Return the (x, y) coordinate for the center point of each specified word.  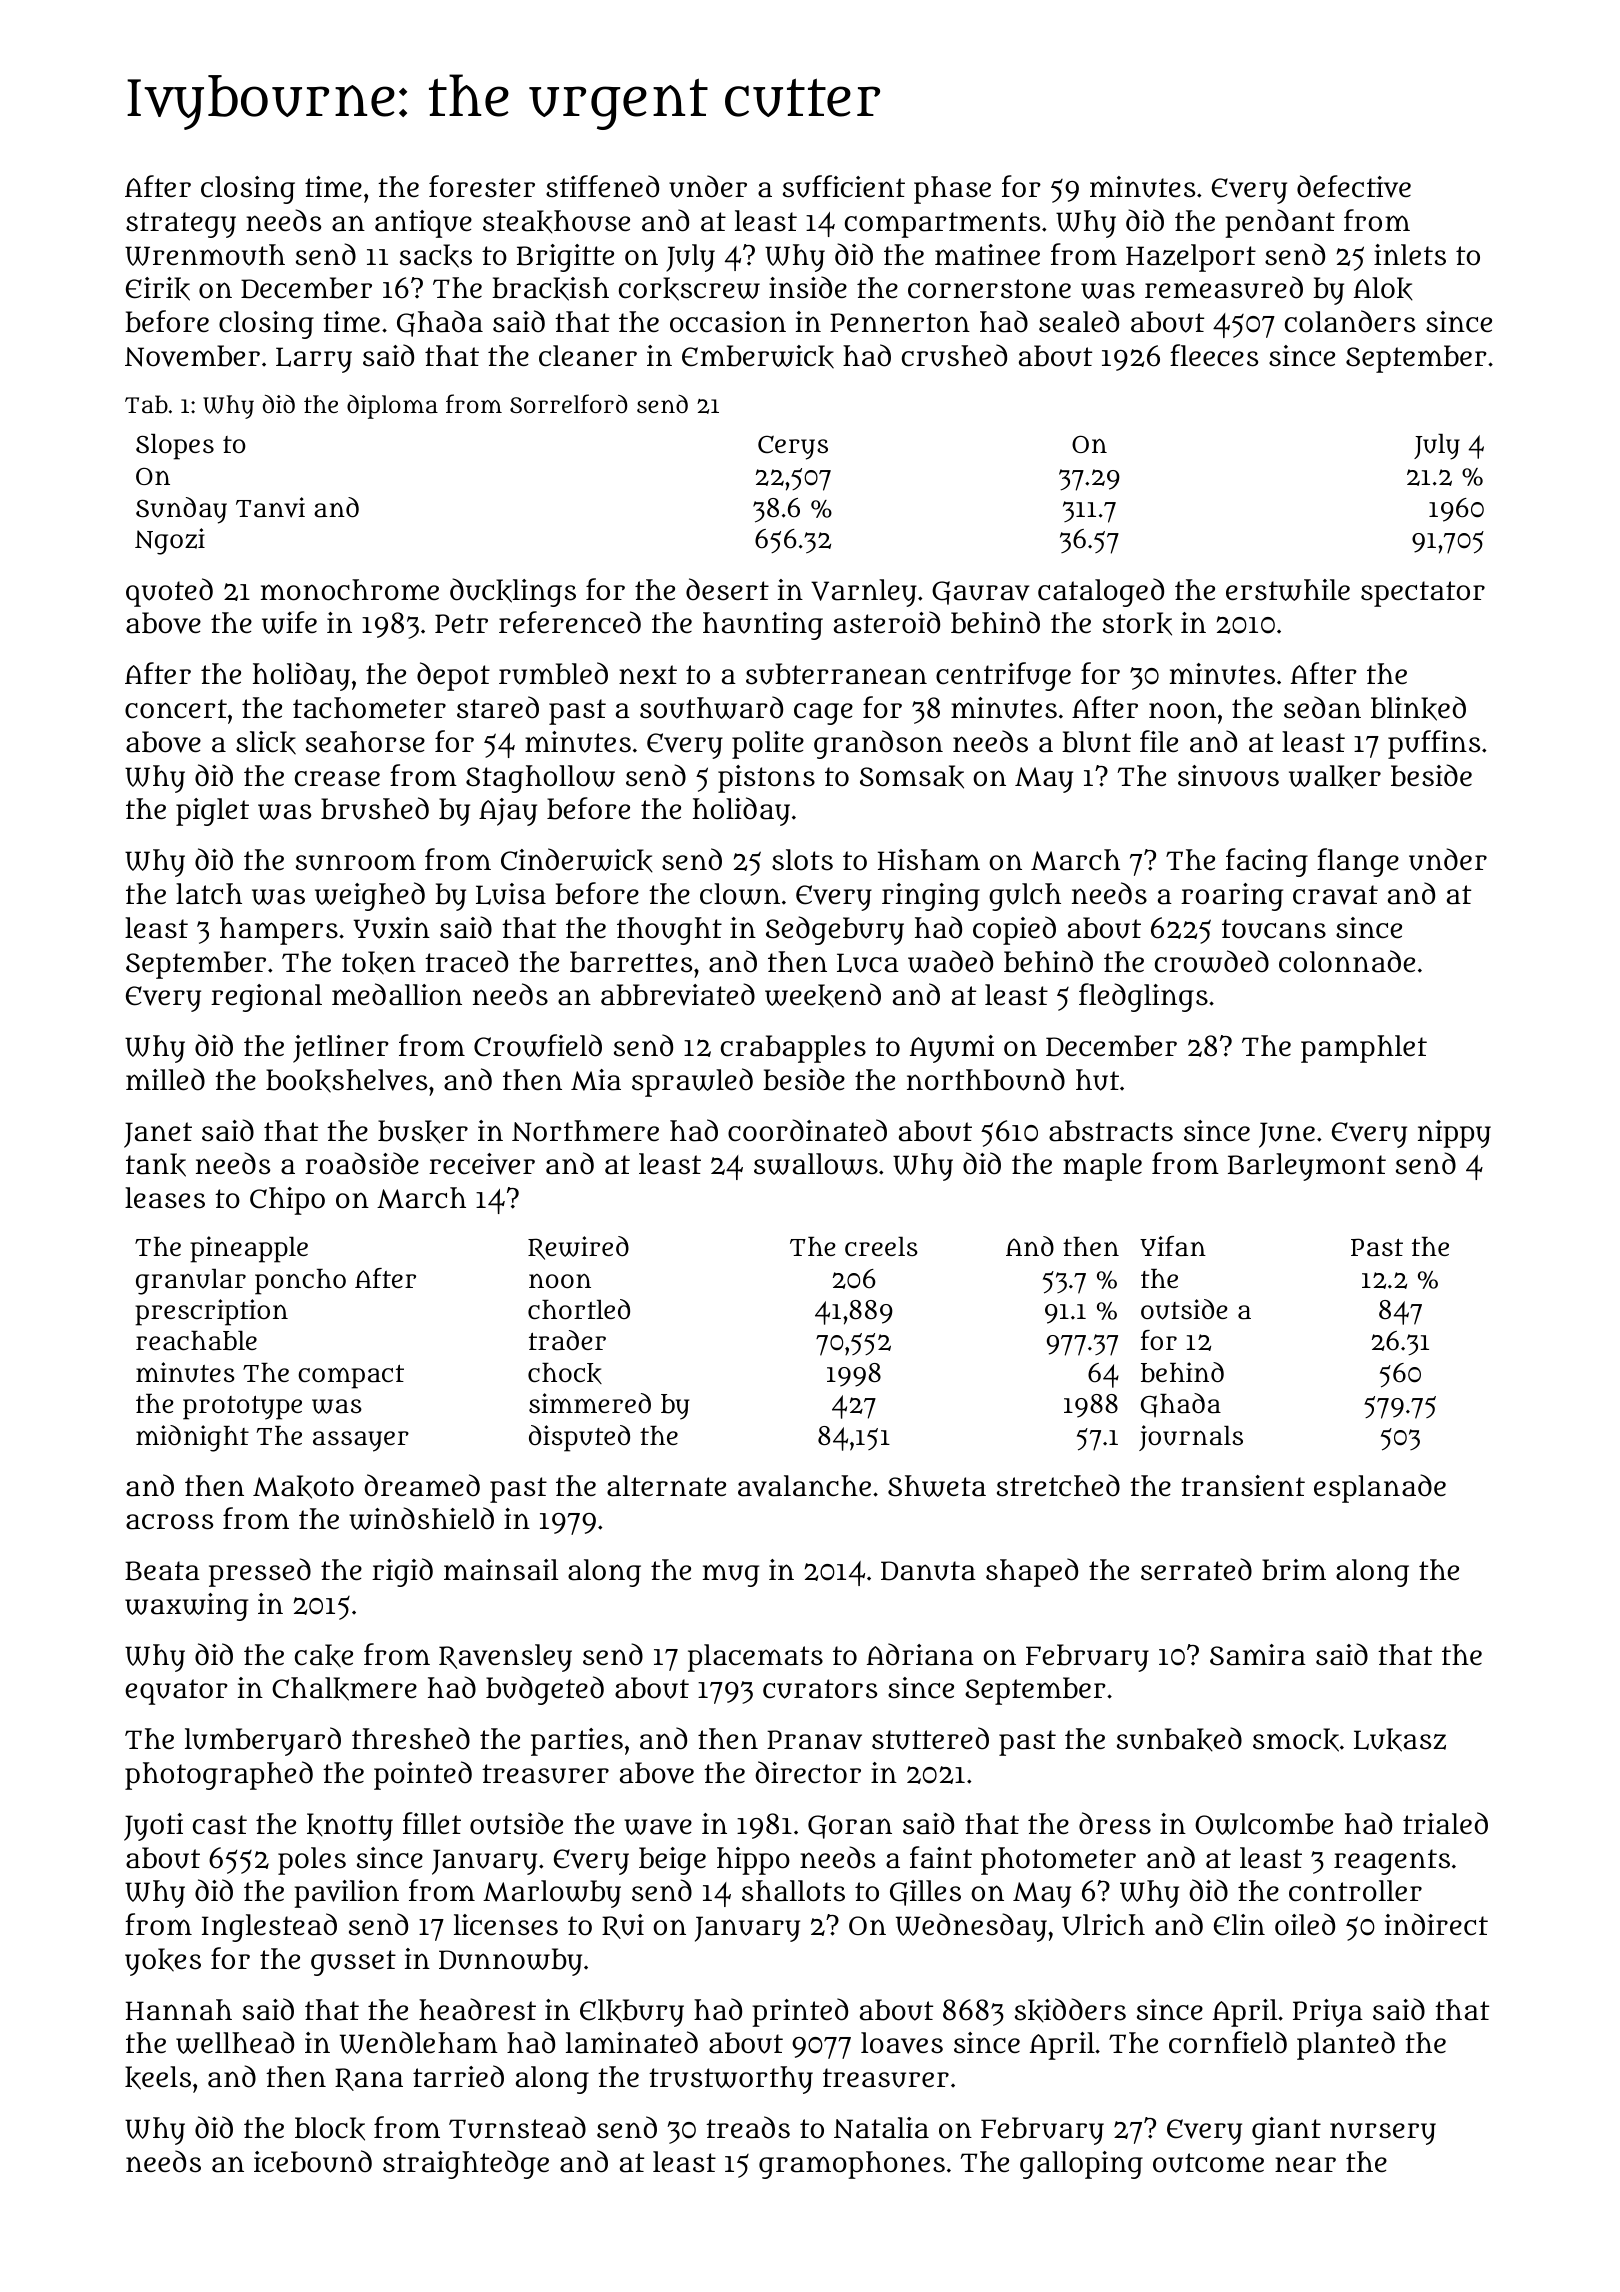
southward (711, 707)
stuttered (930, 1738)
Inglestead (269, 1927)
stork (1137, 624)
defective (1354, 186)
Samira (1258, 1655)
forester (482, 186)
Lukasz (1400, 1740)
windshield (421, 1518)
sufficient (844, 186)
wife (289, 622)
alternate (666, 1486)
